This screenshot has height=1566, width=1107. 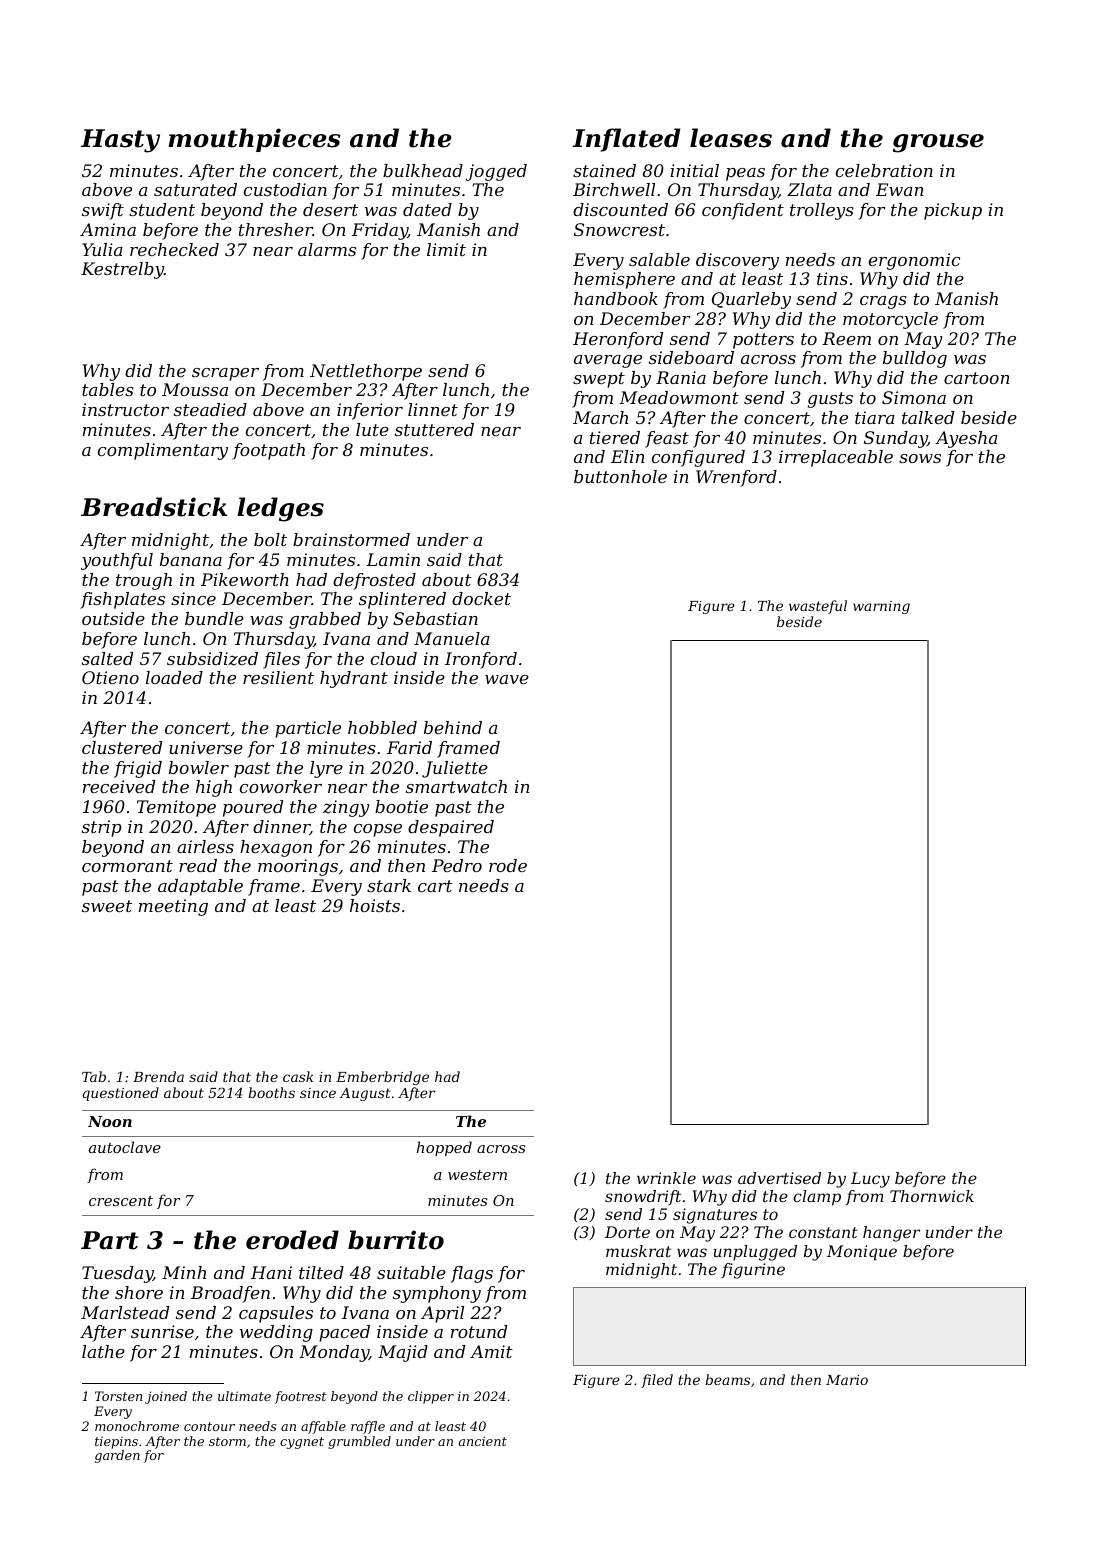 I want to click on bundle, so click(x=214, y=618).
